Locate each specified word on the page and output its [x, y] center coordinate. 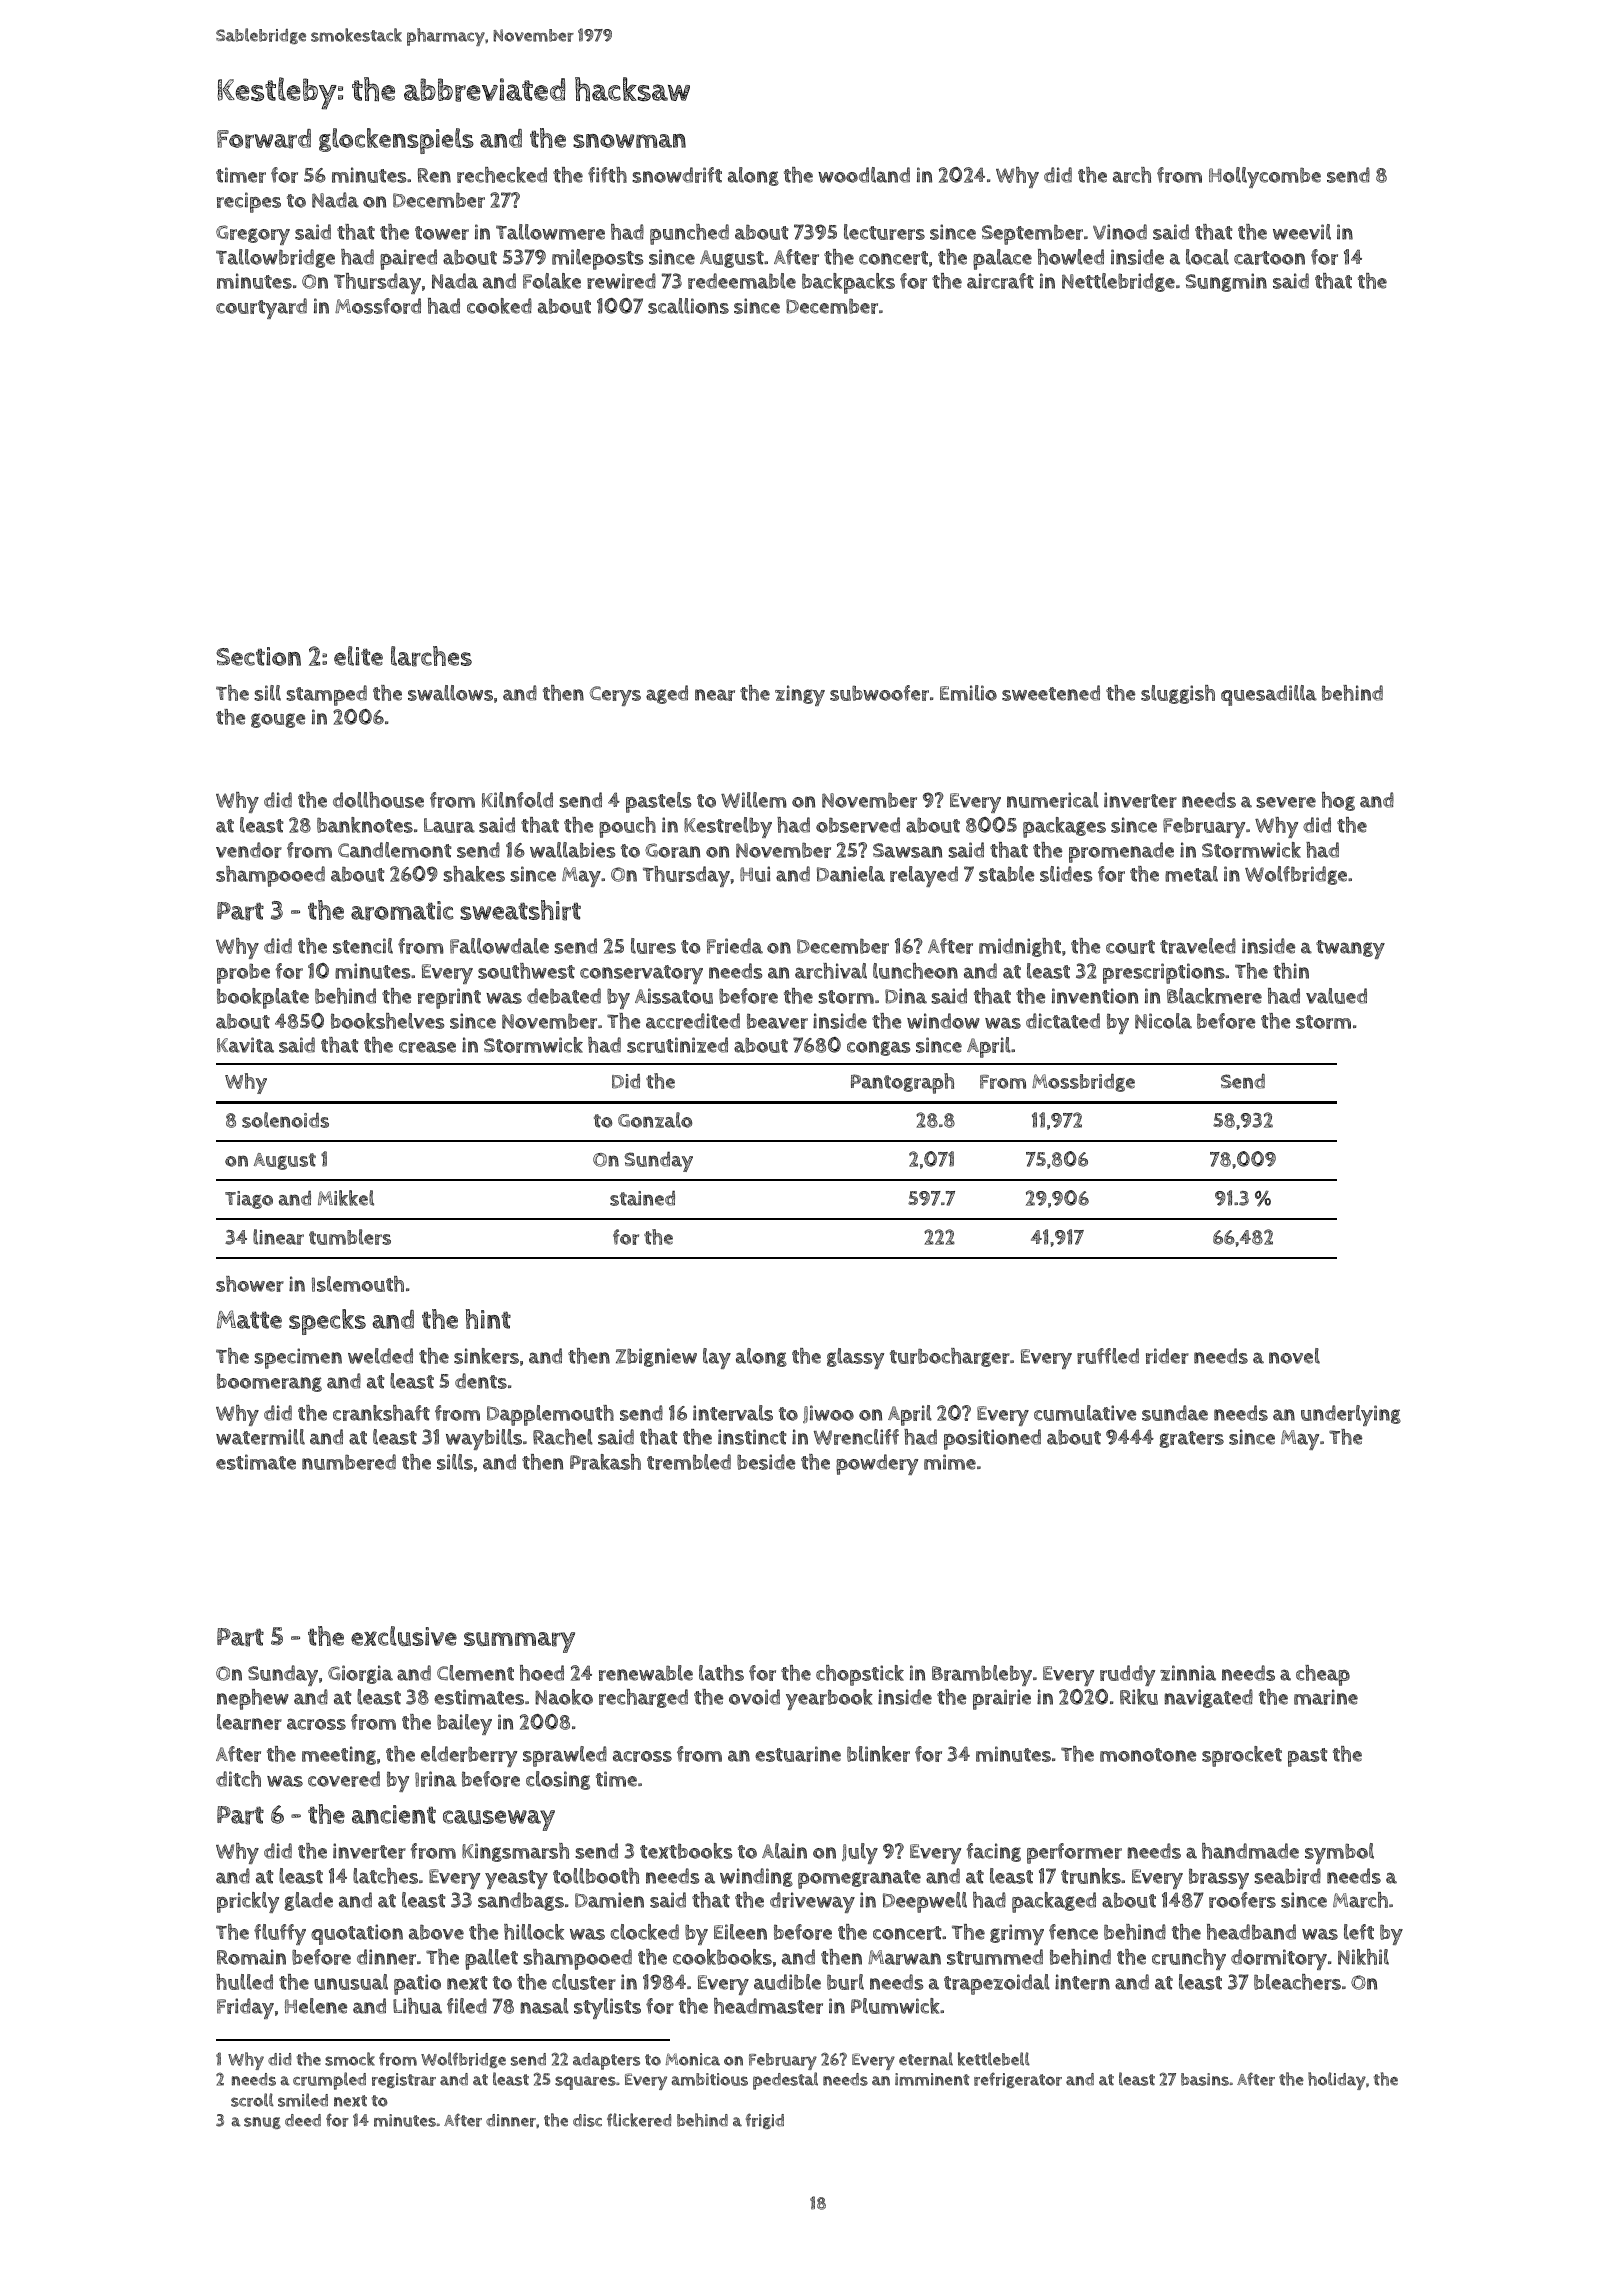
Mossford [378, 306]
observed [858, 825]
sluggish [1178, 694]
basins [1205, 2079]
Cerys [615, 696]
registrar [404, 2080]
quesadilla [1269, 695]
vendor [249, 850]
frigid [765, 2121]
